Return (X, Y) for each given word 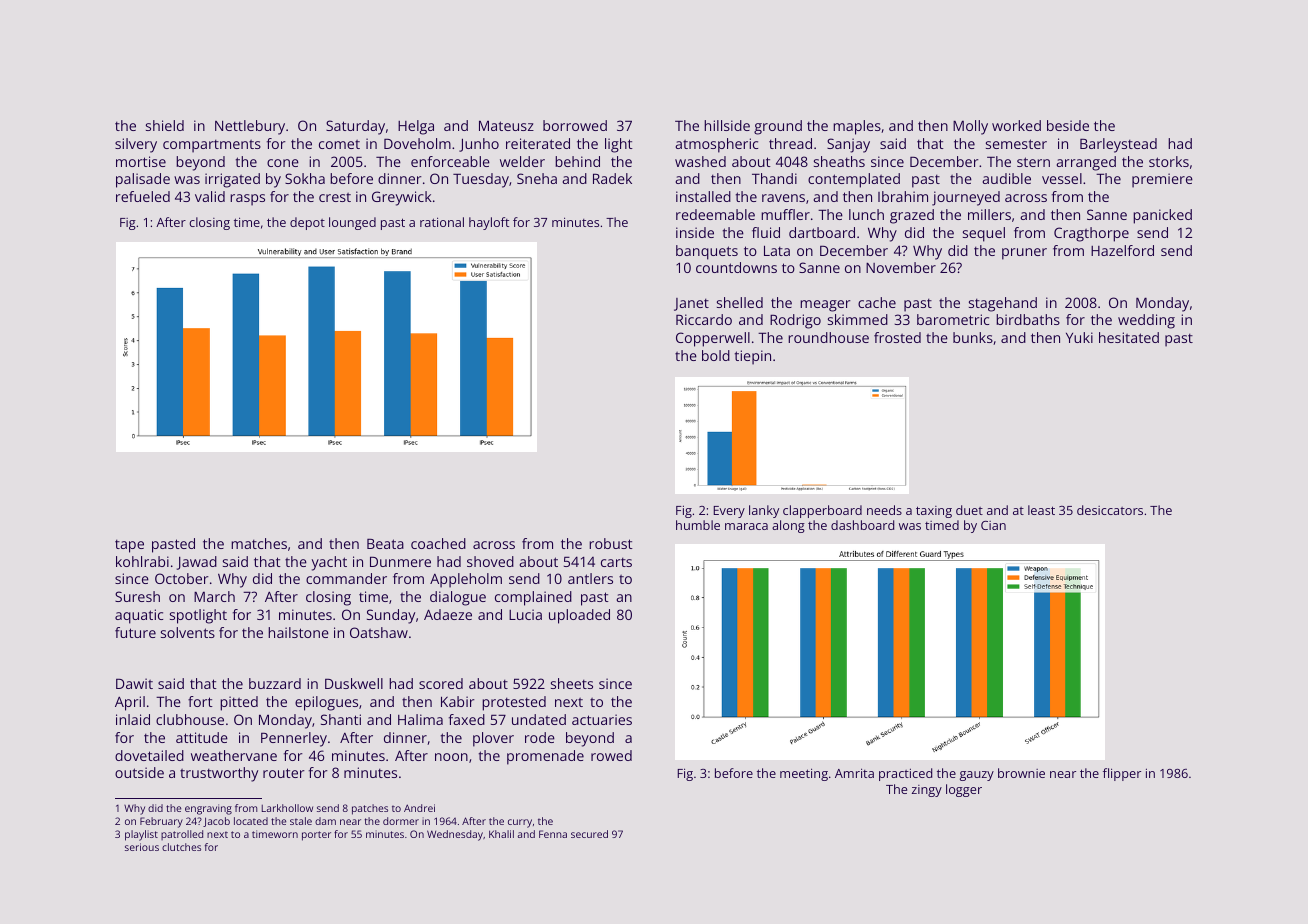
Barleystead (1118, 145)
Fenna (553, 834)
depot (307, 223)
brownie (1021, 773)
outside (139, 772)
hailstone (298, 632)
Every (729, 512)
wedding (1146, 321)
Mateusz (506, 125)
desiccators (1110, 510)
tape (129, 546)
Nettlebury (250, 127)
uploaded (579, 616)
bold (716, 355)
